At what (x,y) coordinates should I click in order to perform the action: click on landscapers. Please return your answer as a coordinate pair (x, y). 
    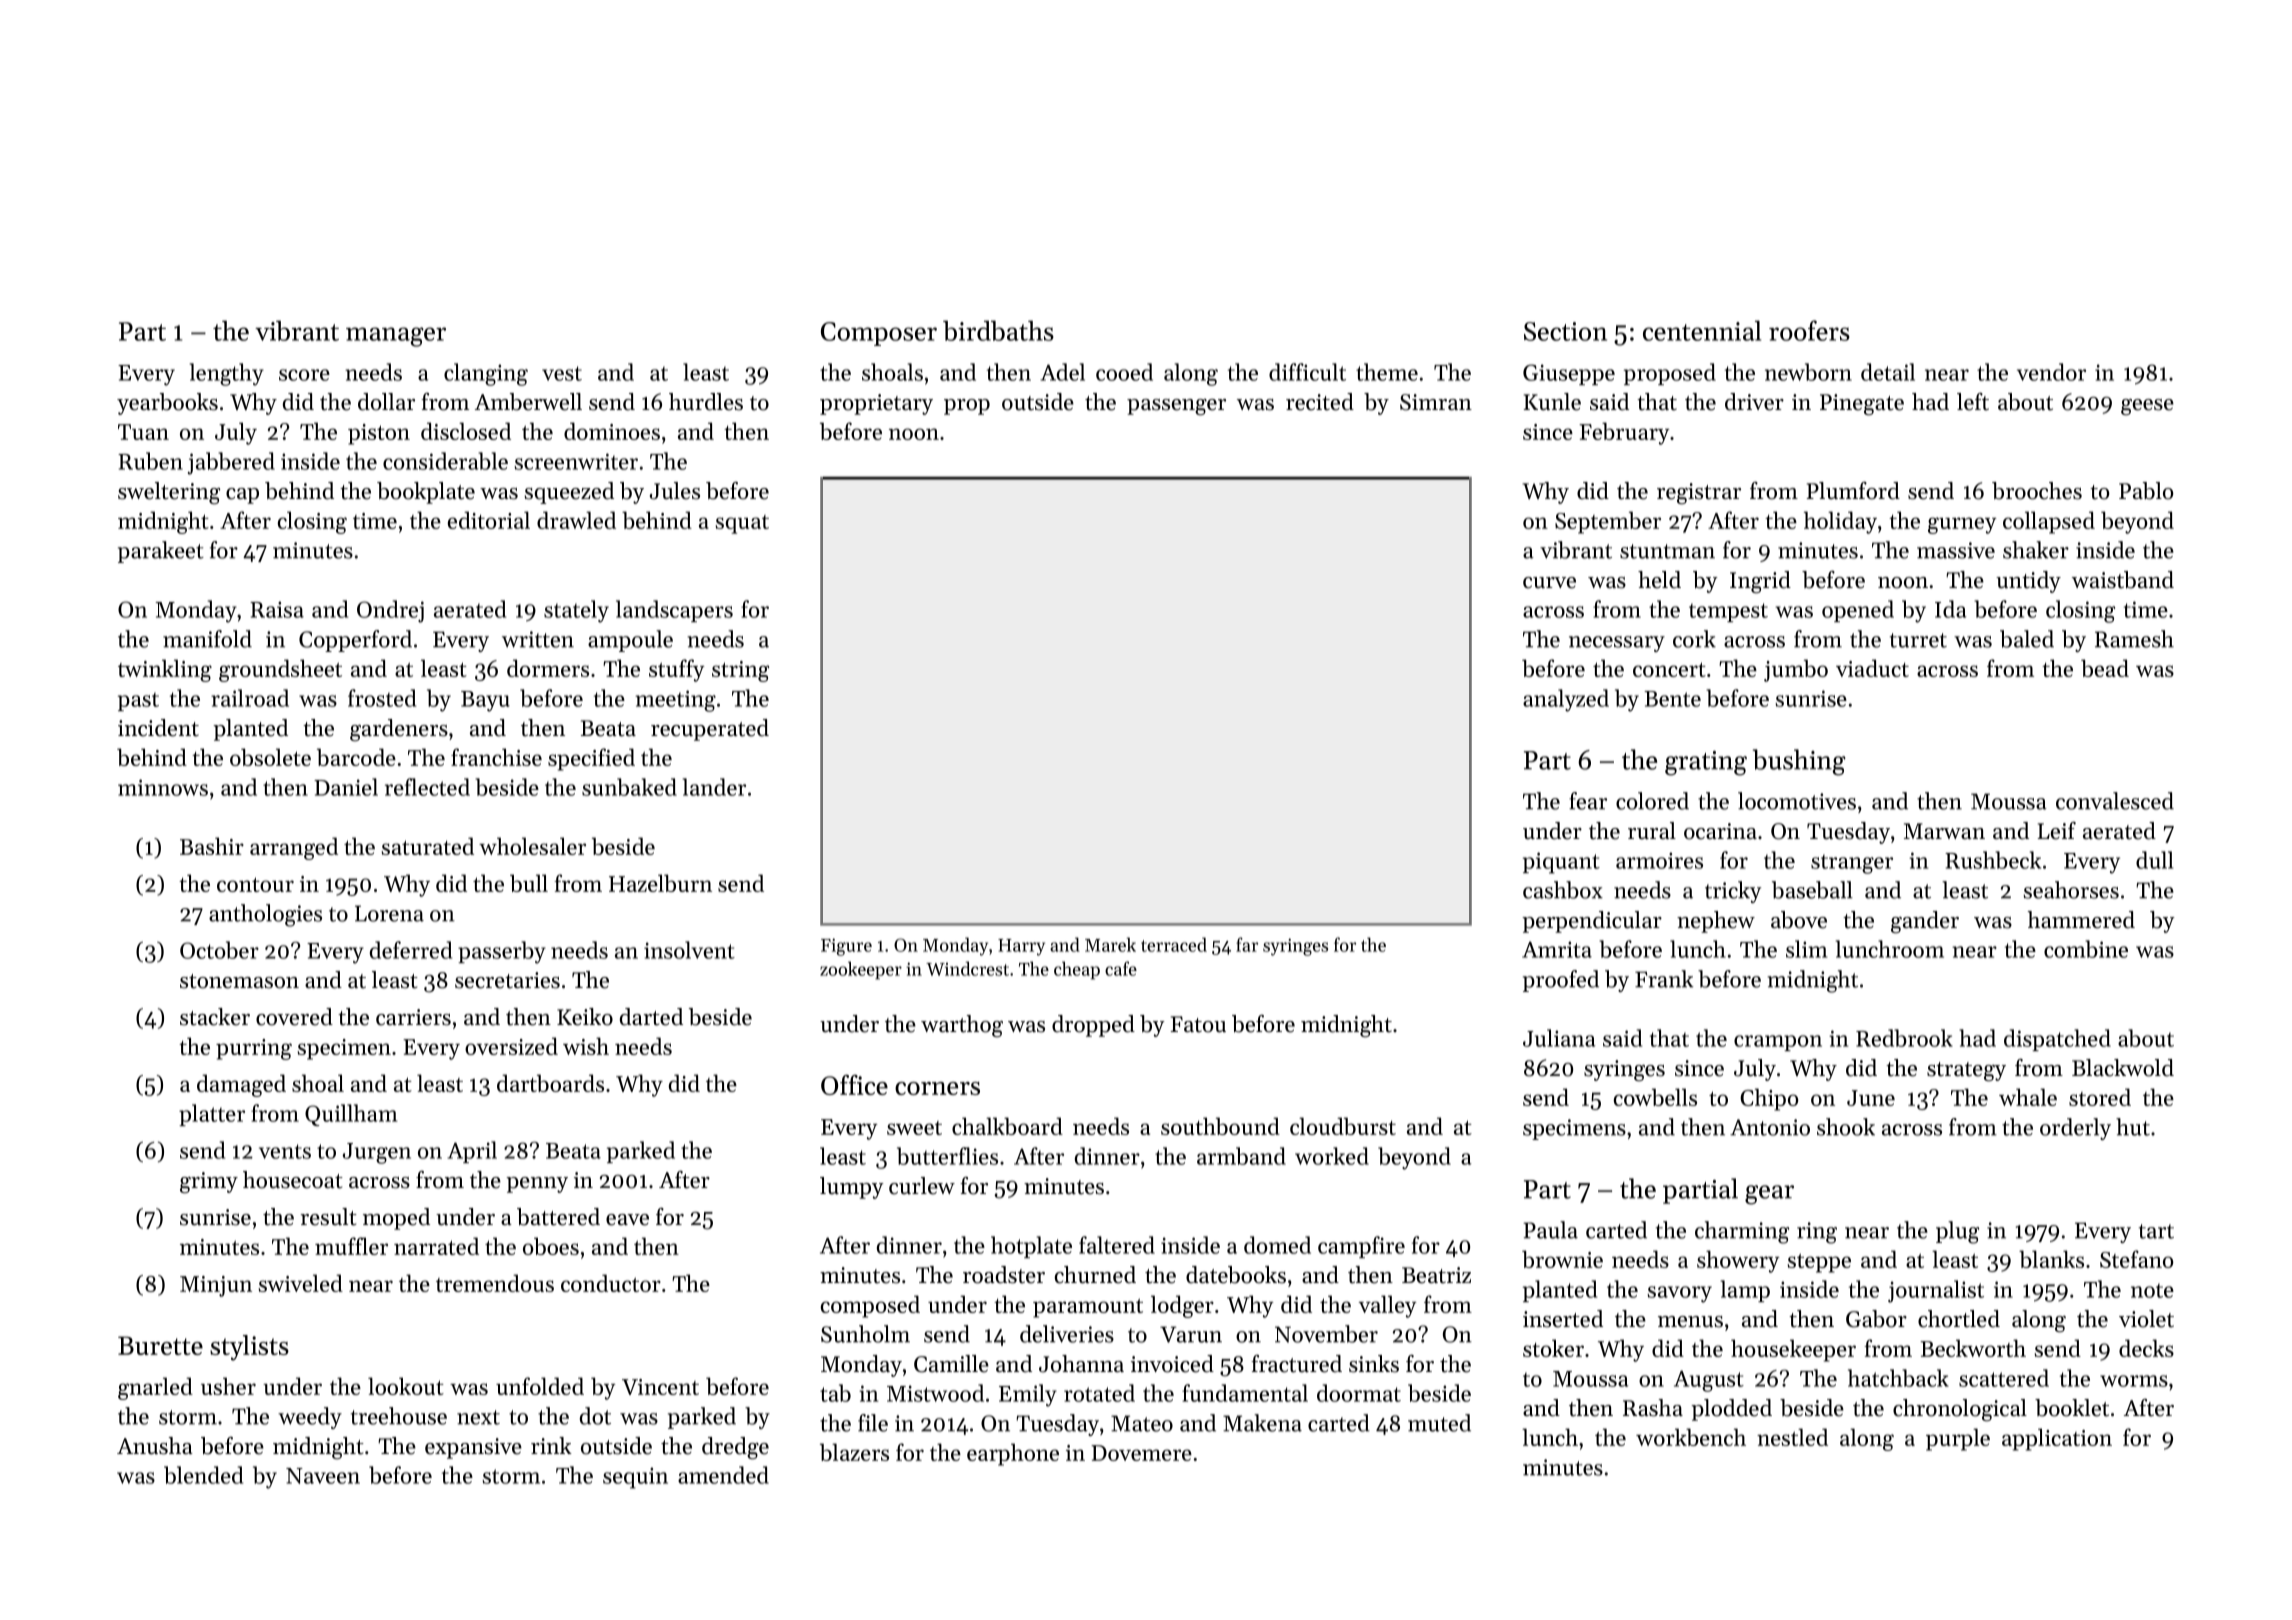
    Looking at the image, I should click on (674, 611).
